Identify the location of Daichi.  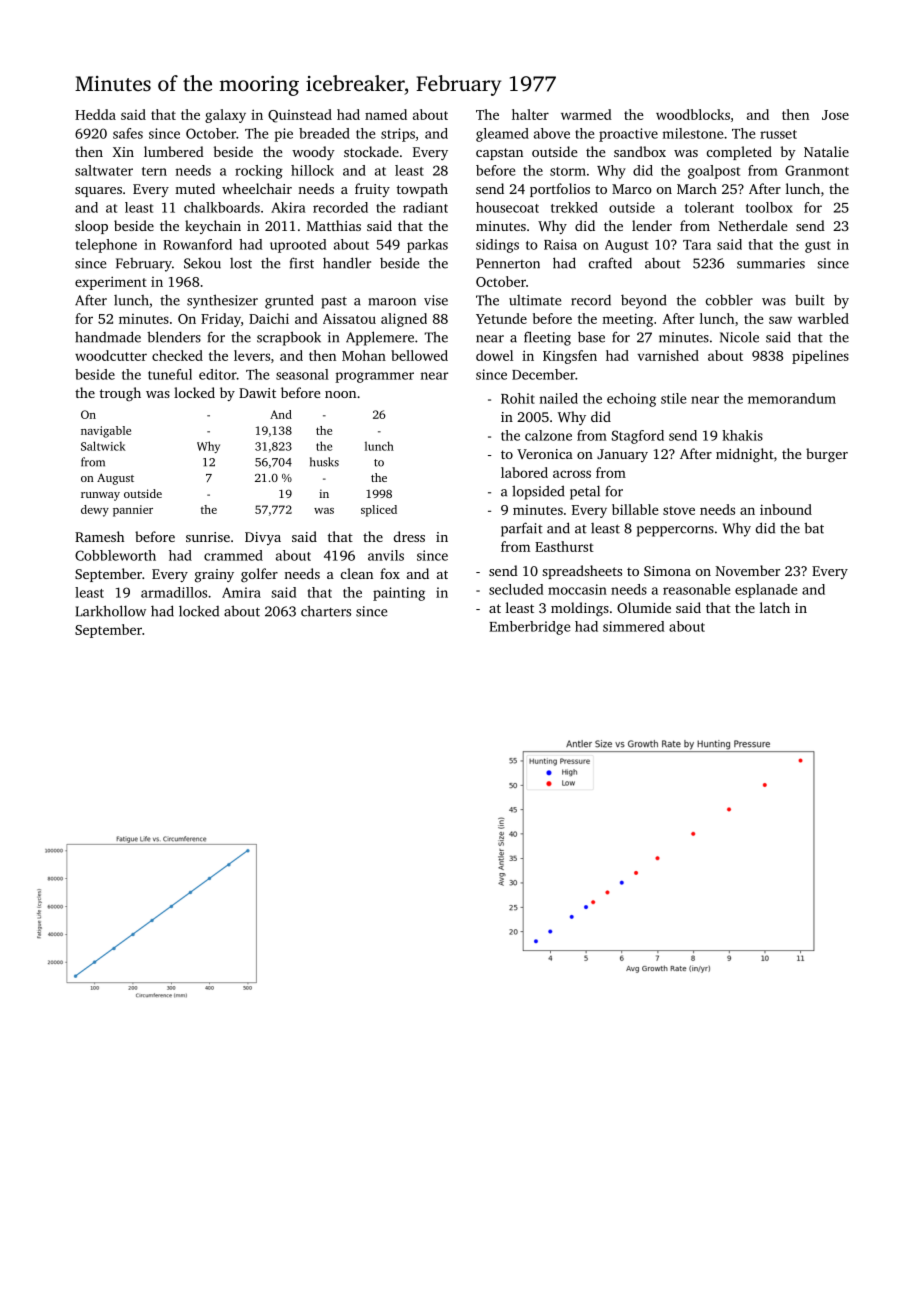
(269, 318).
